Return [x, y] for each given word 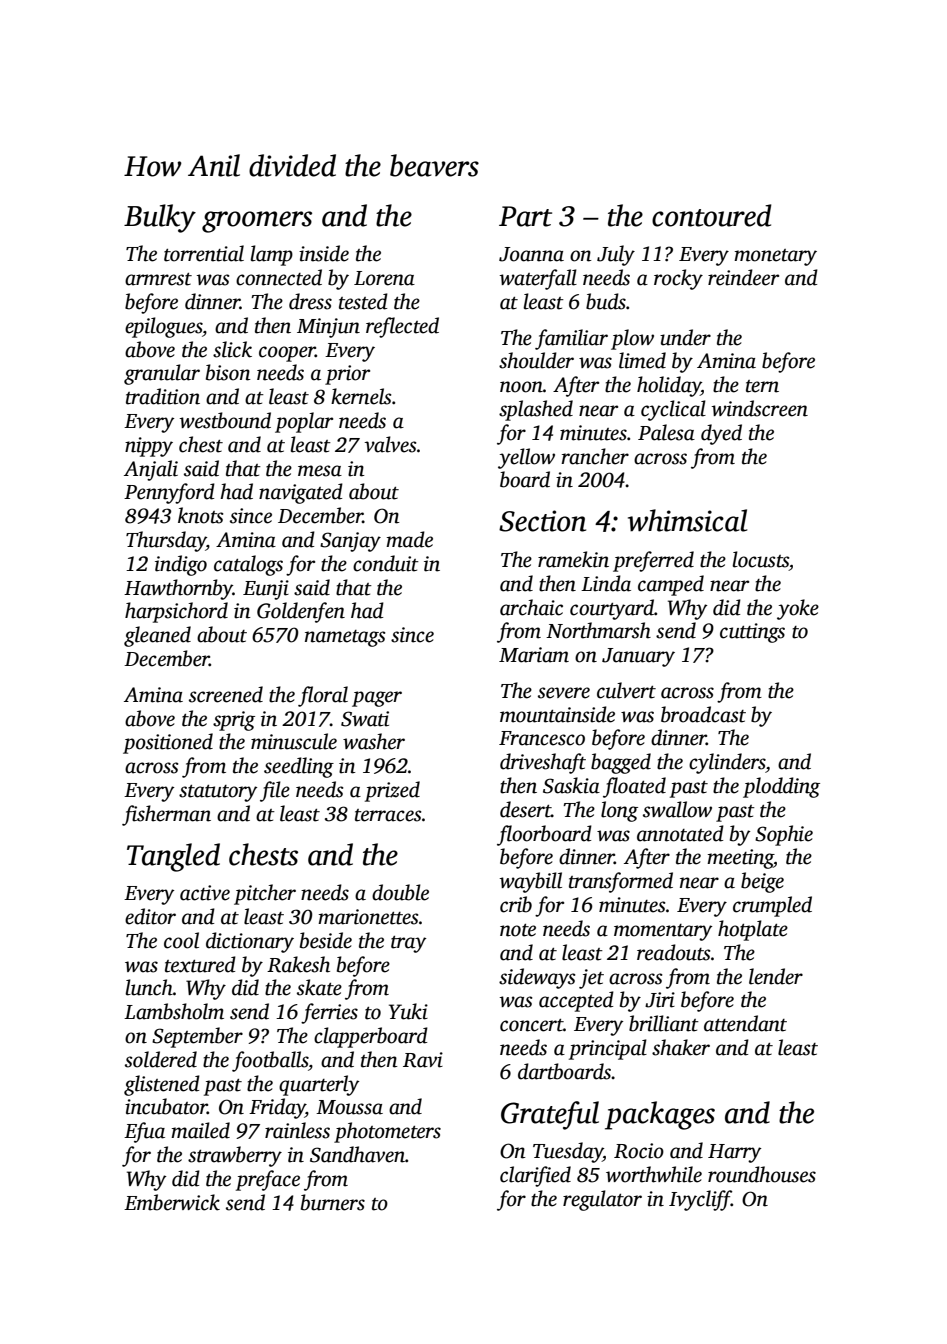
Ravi [423, 1060]
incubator [166, 1106]
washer [374, 741]
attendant [745, 1023]
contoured [712, 215]
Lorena [384, 278]
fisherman [166, 815]
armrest [158, 279]
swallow [677, 809]
